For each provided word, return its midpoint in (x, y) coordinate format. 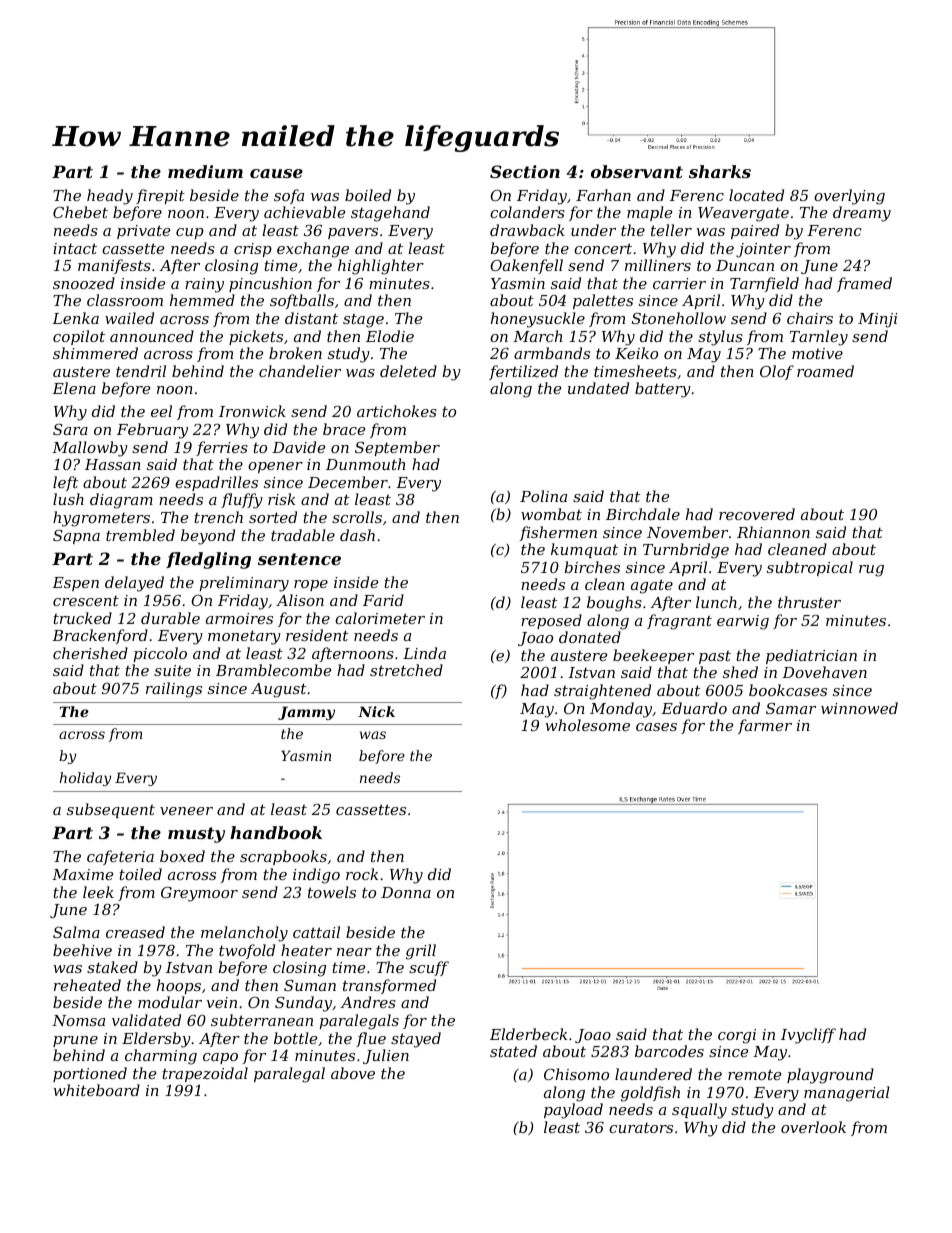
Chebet (80, 212)
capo (220, 1058)
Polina (543, 496)
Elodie (390, 336)
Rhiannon (773, 532)
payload (573, 1111)
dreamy (862, 214)
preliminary (244, 584)
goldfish (650, 1094)
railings (174, 690)
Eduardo (694, 708)
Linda (424, 653)
